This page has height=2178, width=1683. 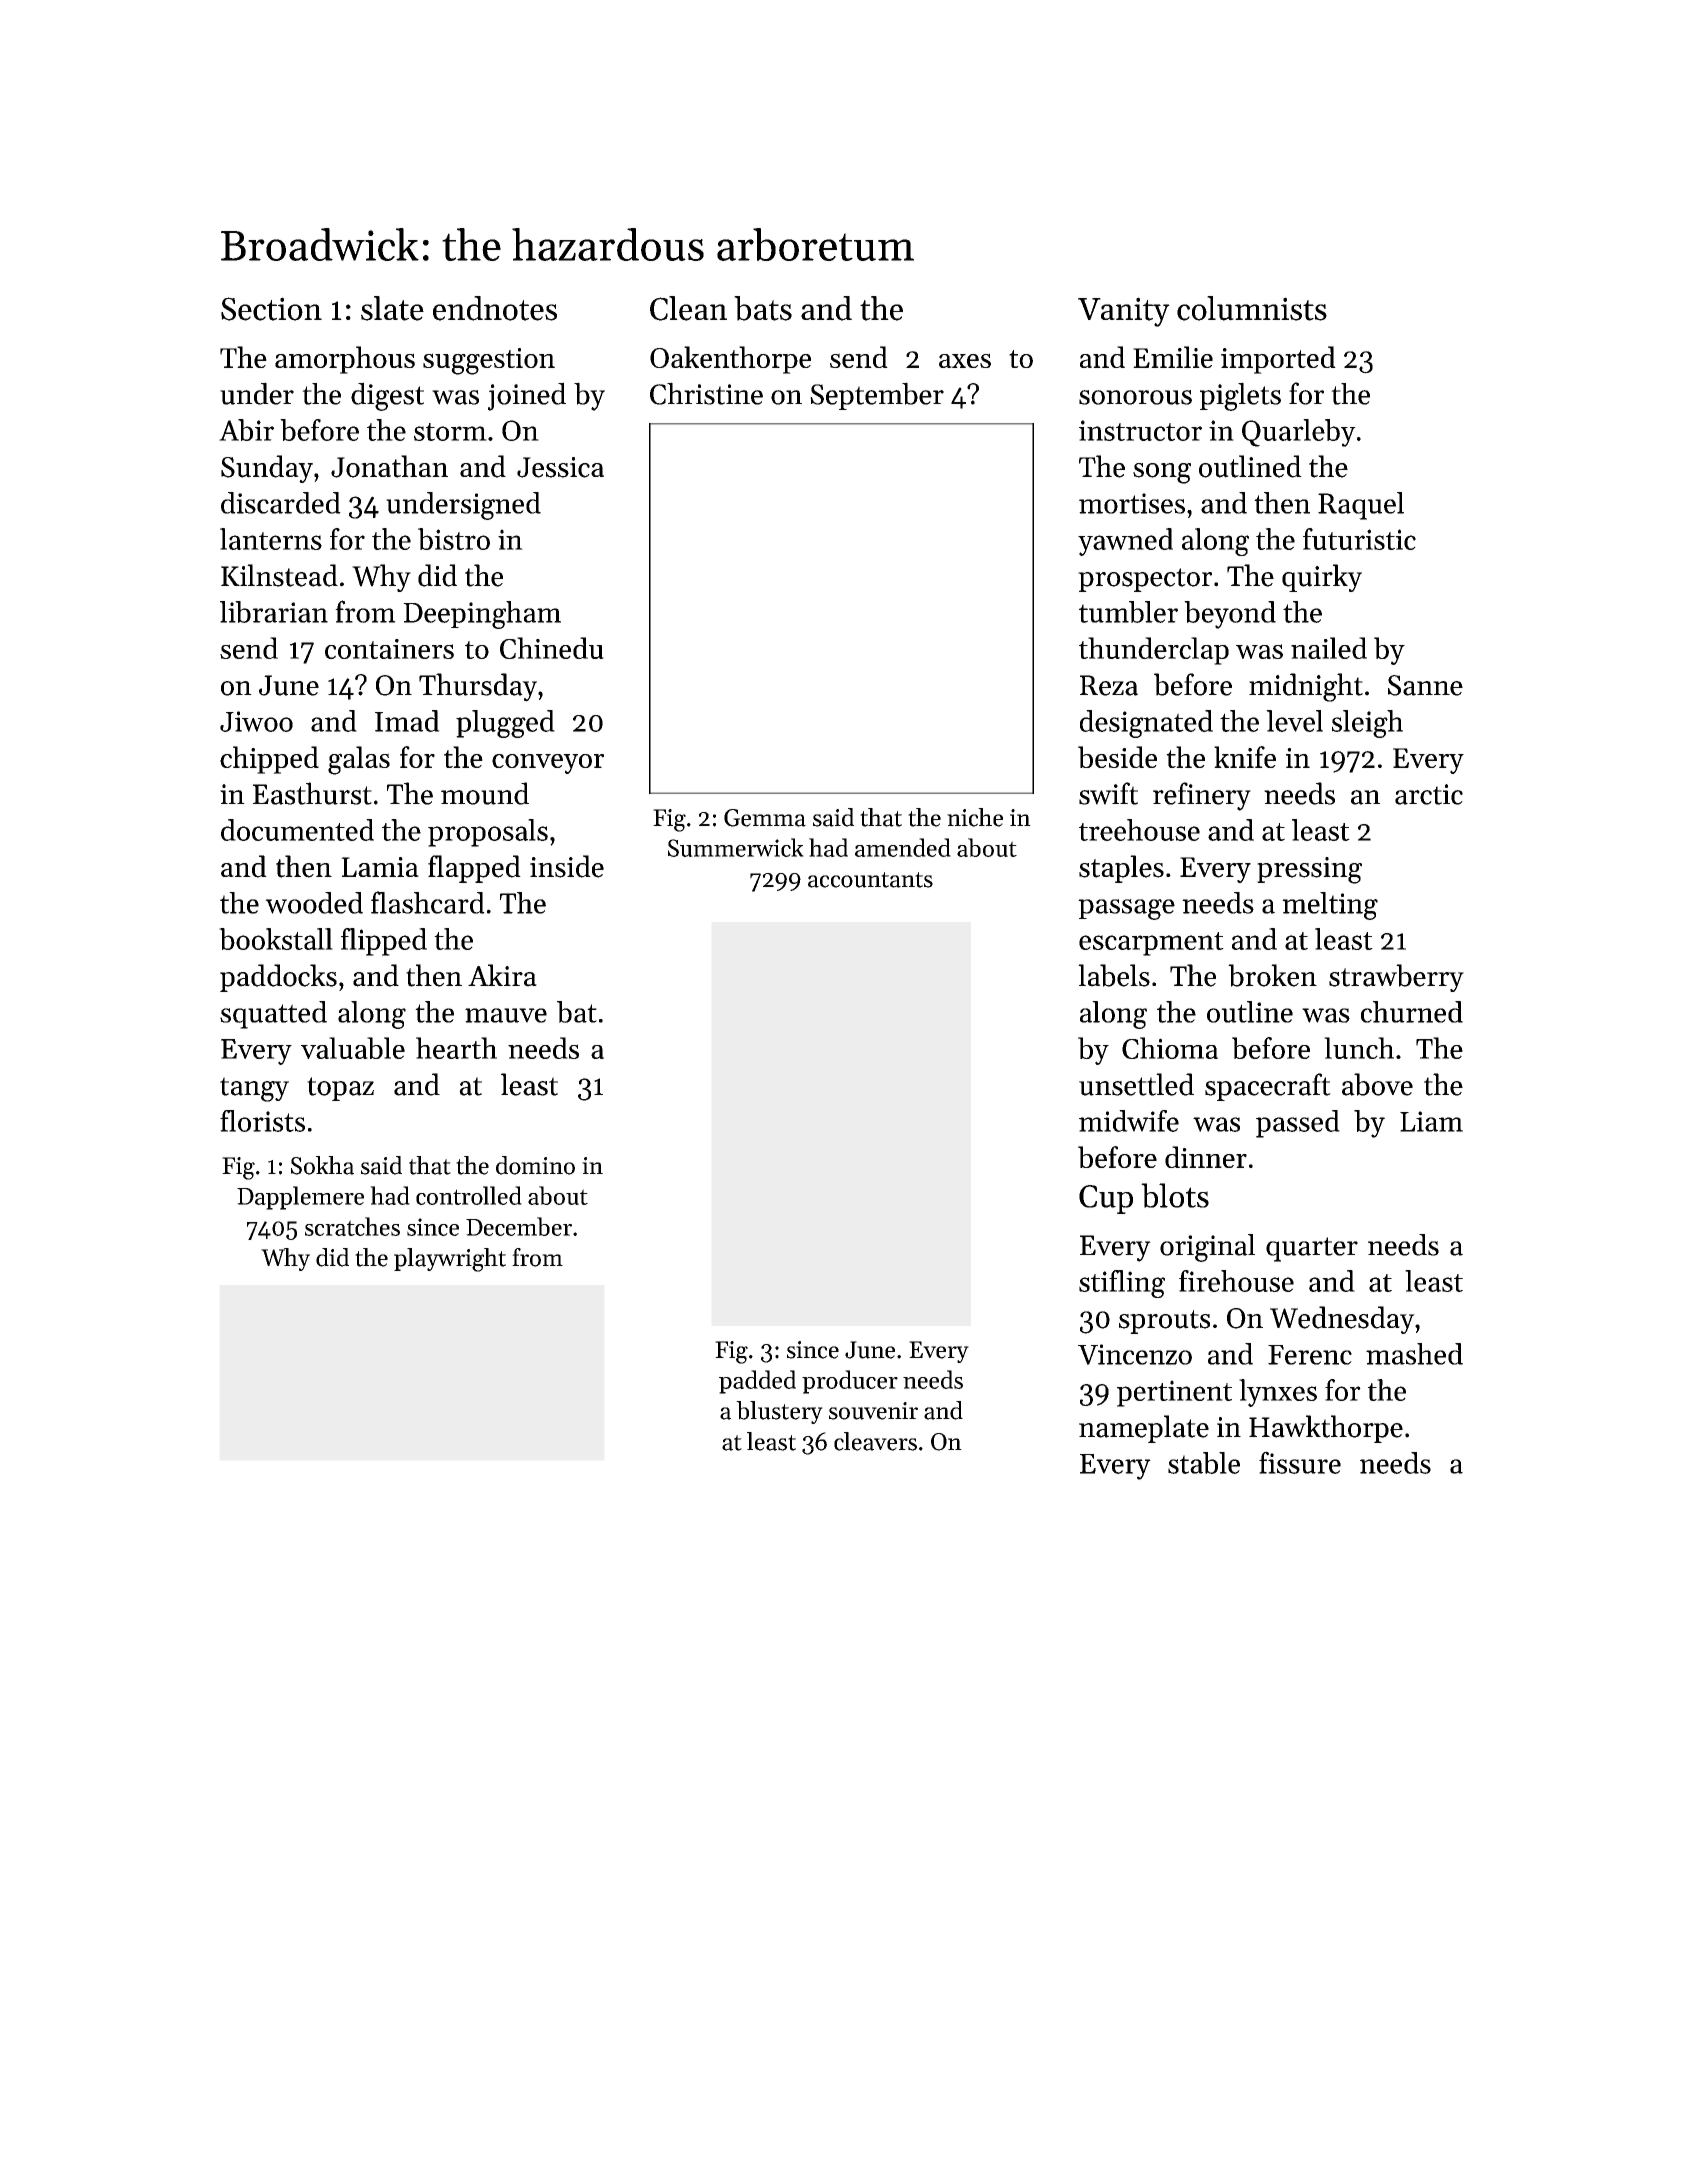 What do you see at coordinates (450, 1260) in the page?
I see `playwright` at bounding box center [450, 1260].
